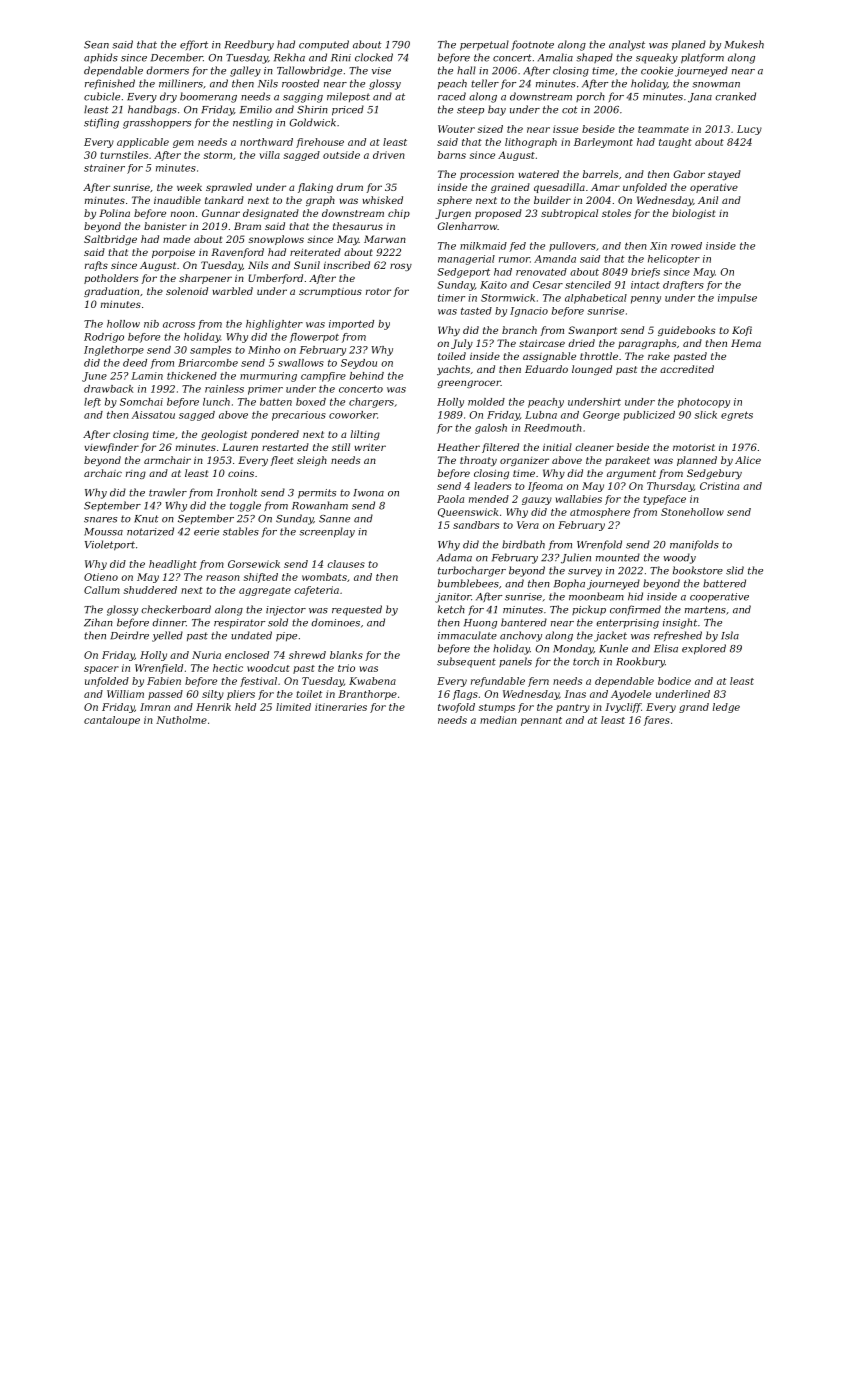 The height and width of the image is (1400, 849). Describe the element at coordinates (645, 273) in the image. I see `briefs` at that location.
